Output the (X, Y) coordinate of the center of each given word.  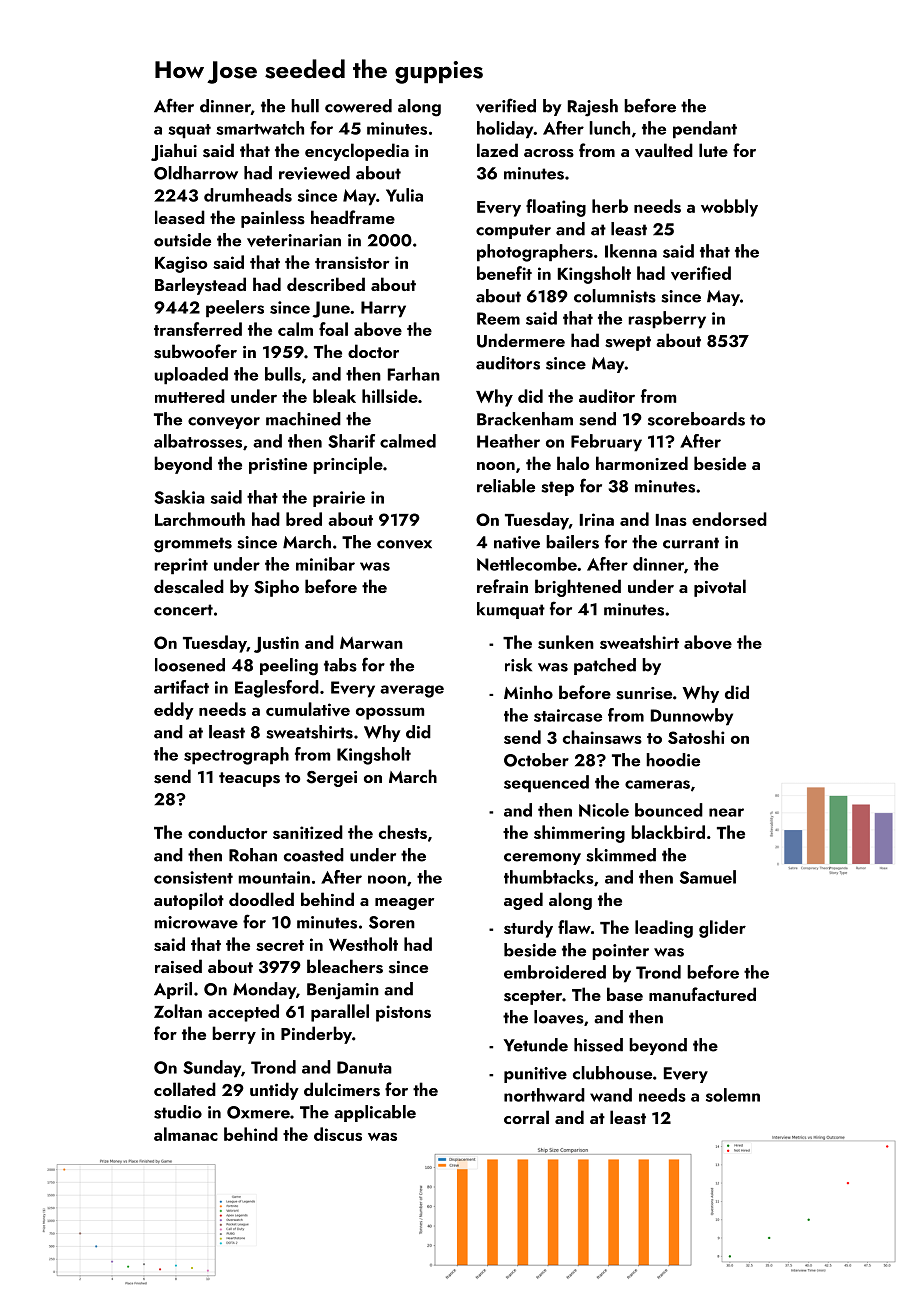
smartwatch (260, 128)
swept (628, 343)
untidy (274, 1091)
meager (404, 904)
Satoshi (696, 737)
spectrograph (236, 756)
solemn (733, 1095)
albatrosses (198, 441)
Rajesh (593, 108)
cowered (358, 106)
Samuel (708, 877)
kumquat (511, 610)
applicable (375, 1113)
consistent (193, 877)
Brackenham (525, 419)
